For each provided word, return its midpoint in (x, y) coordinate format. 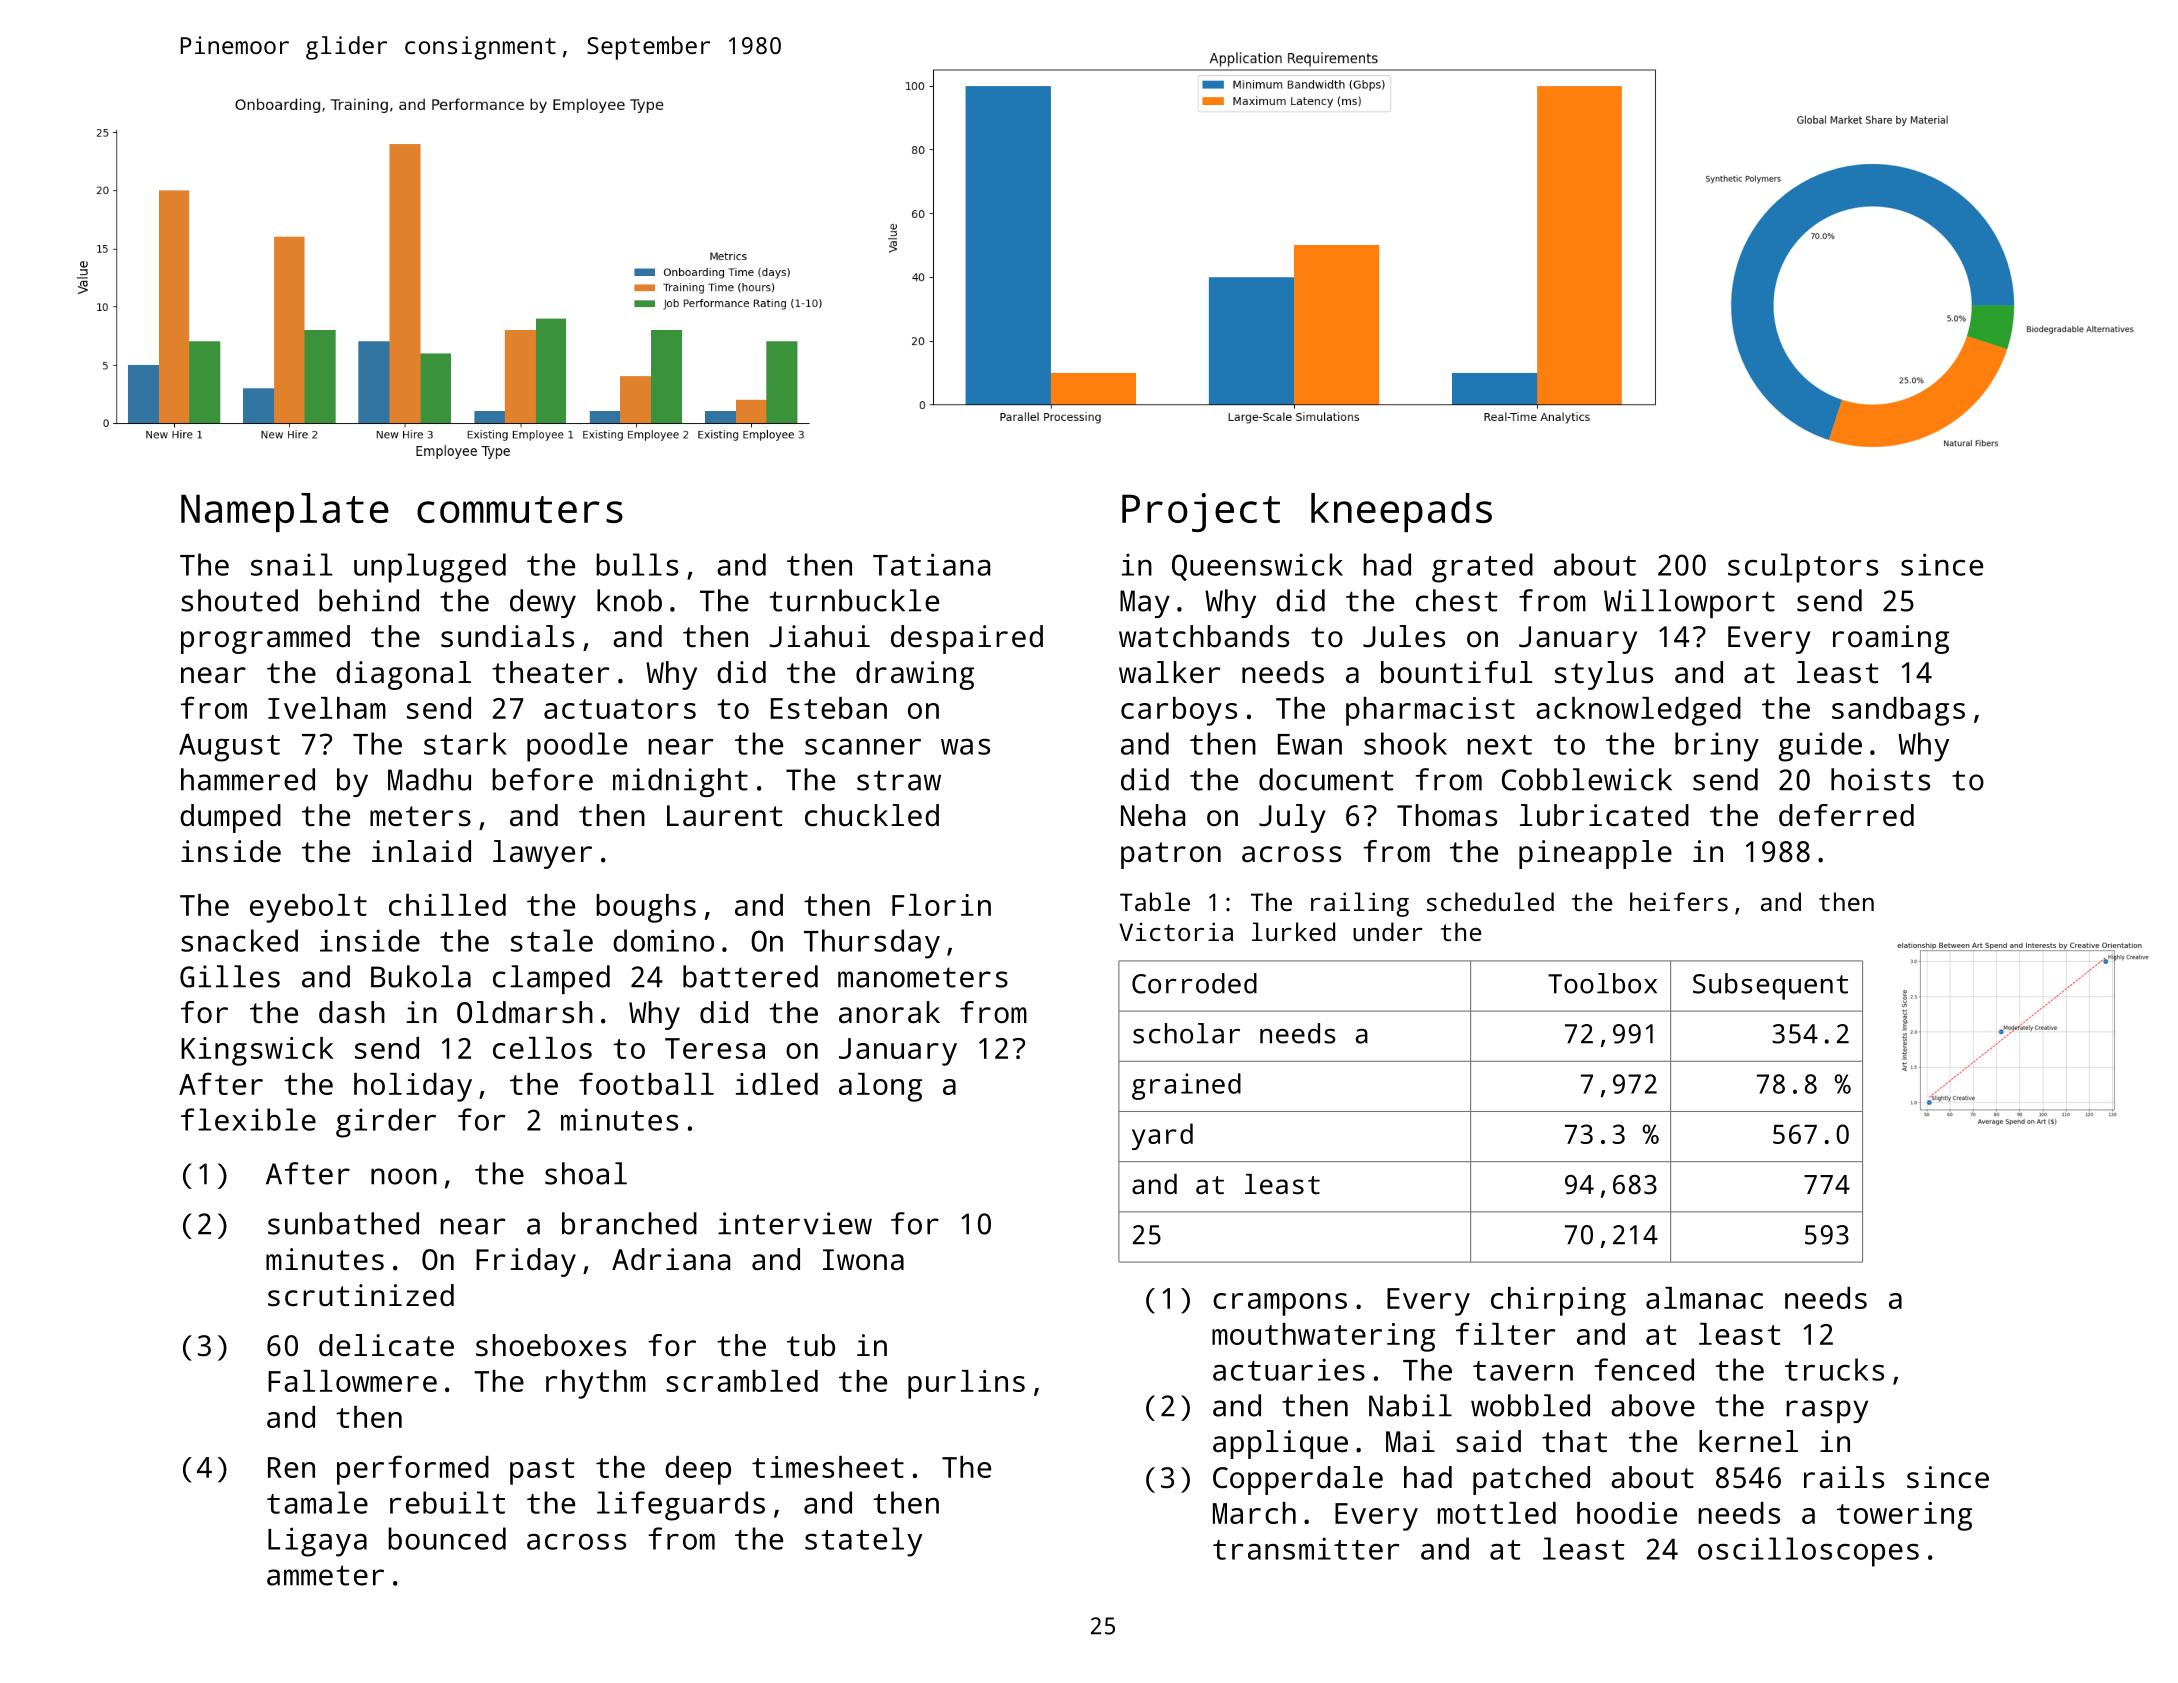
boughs (646, 908)
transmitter (1306, 1548)
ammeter (325, 1575)
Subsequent (1770, 986)
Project (1201, 512)
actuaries (1289, 1369)
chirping (1558, 1301)
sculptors (1803, 568)
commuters (520, 509)
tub (811, 1345)
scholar (1186, 1033)
